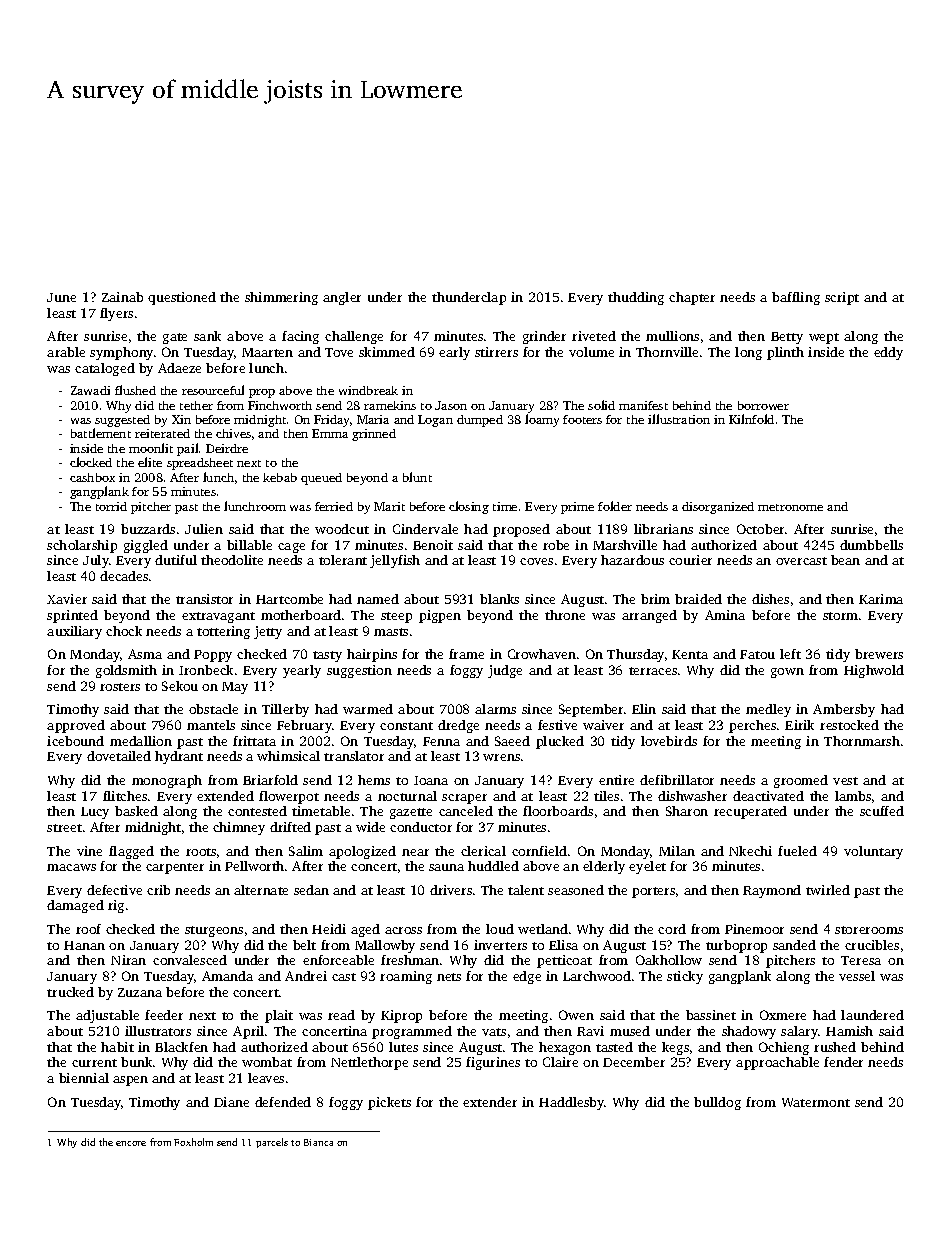 Image resolution: width=952 pixels, height=1233 pixels. Describe the element at coordinates (752, 726) in the image. I see `perches` at that location.
